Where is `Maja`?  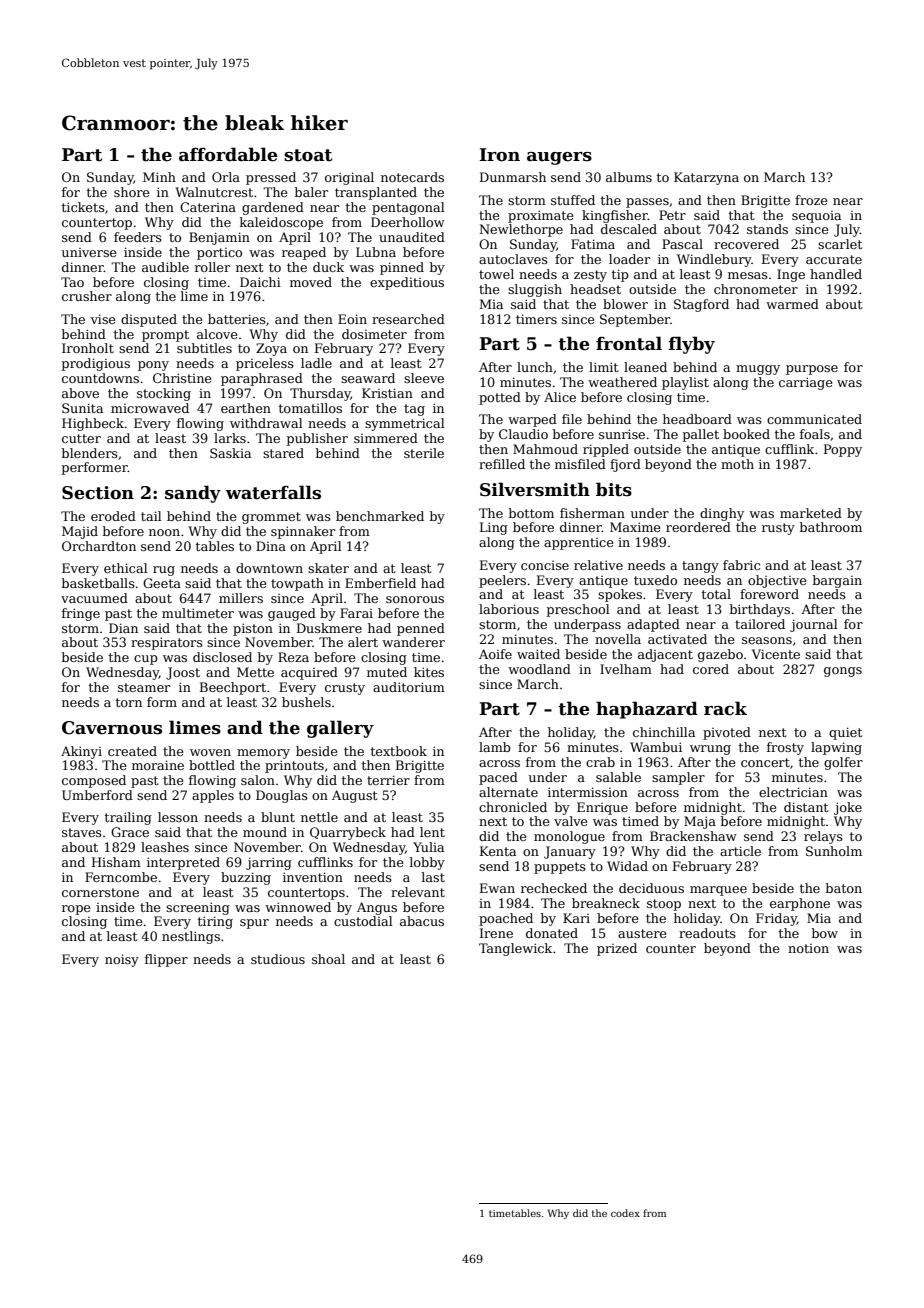 Maja is located at coordinates (700, 822).
